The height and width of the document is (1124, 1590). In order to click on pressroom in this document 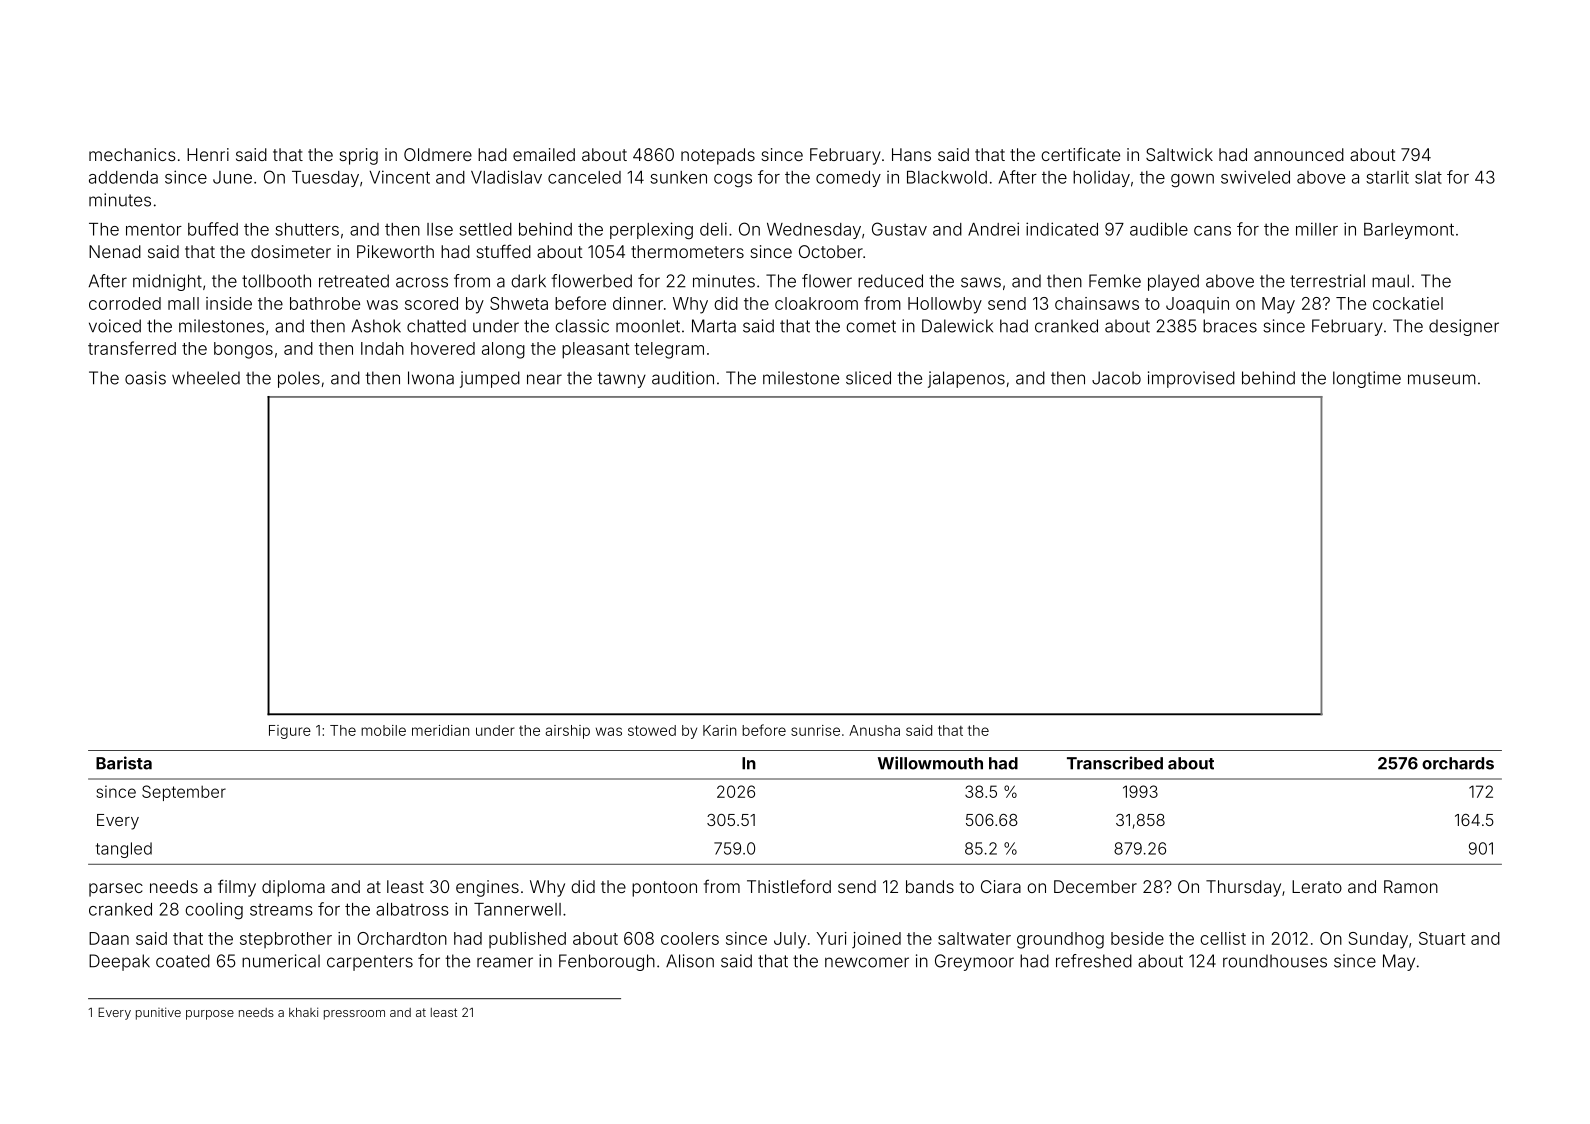, I will do `click(354, 1015)`.
